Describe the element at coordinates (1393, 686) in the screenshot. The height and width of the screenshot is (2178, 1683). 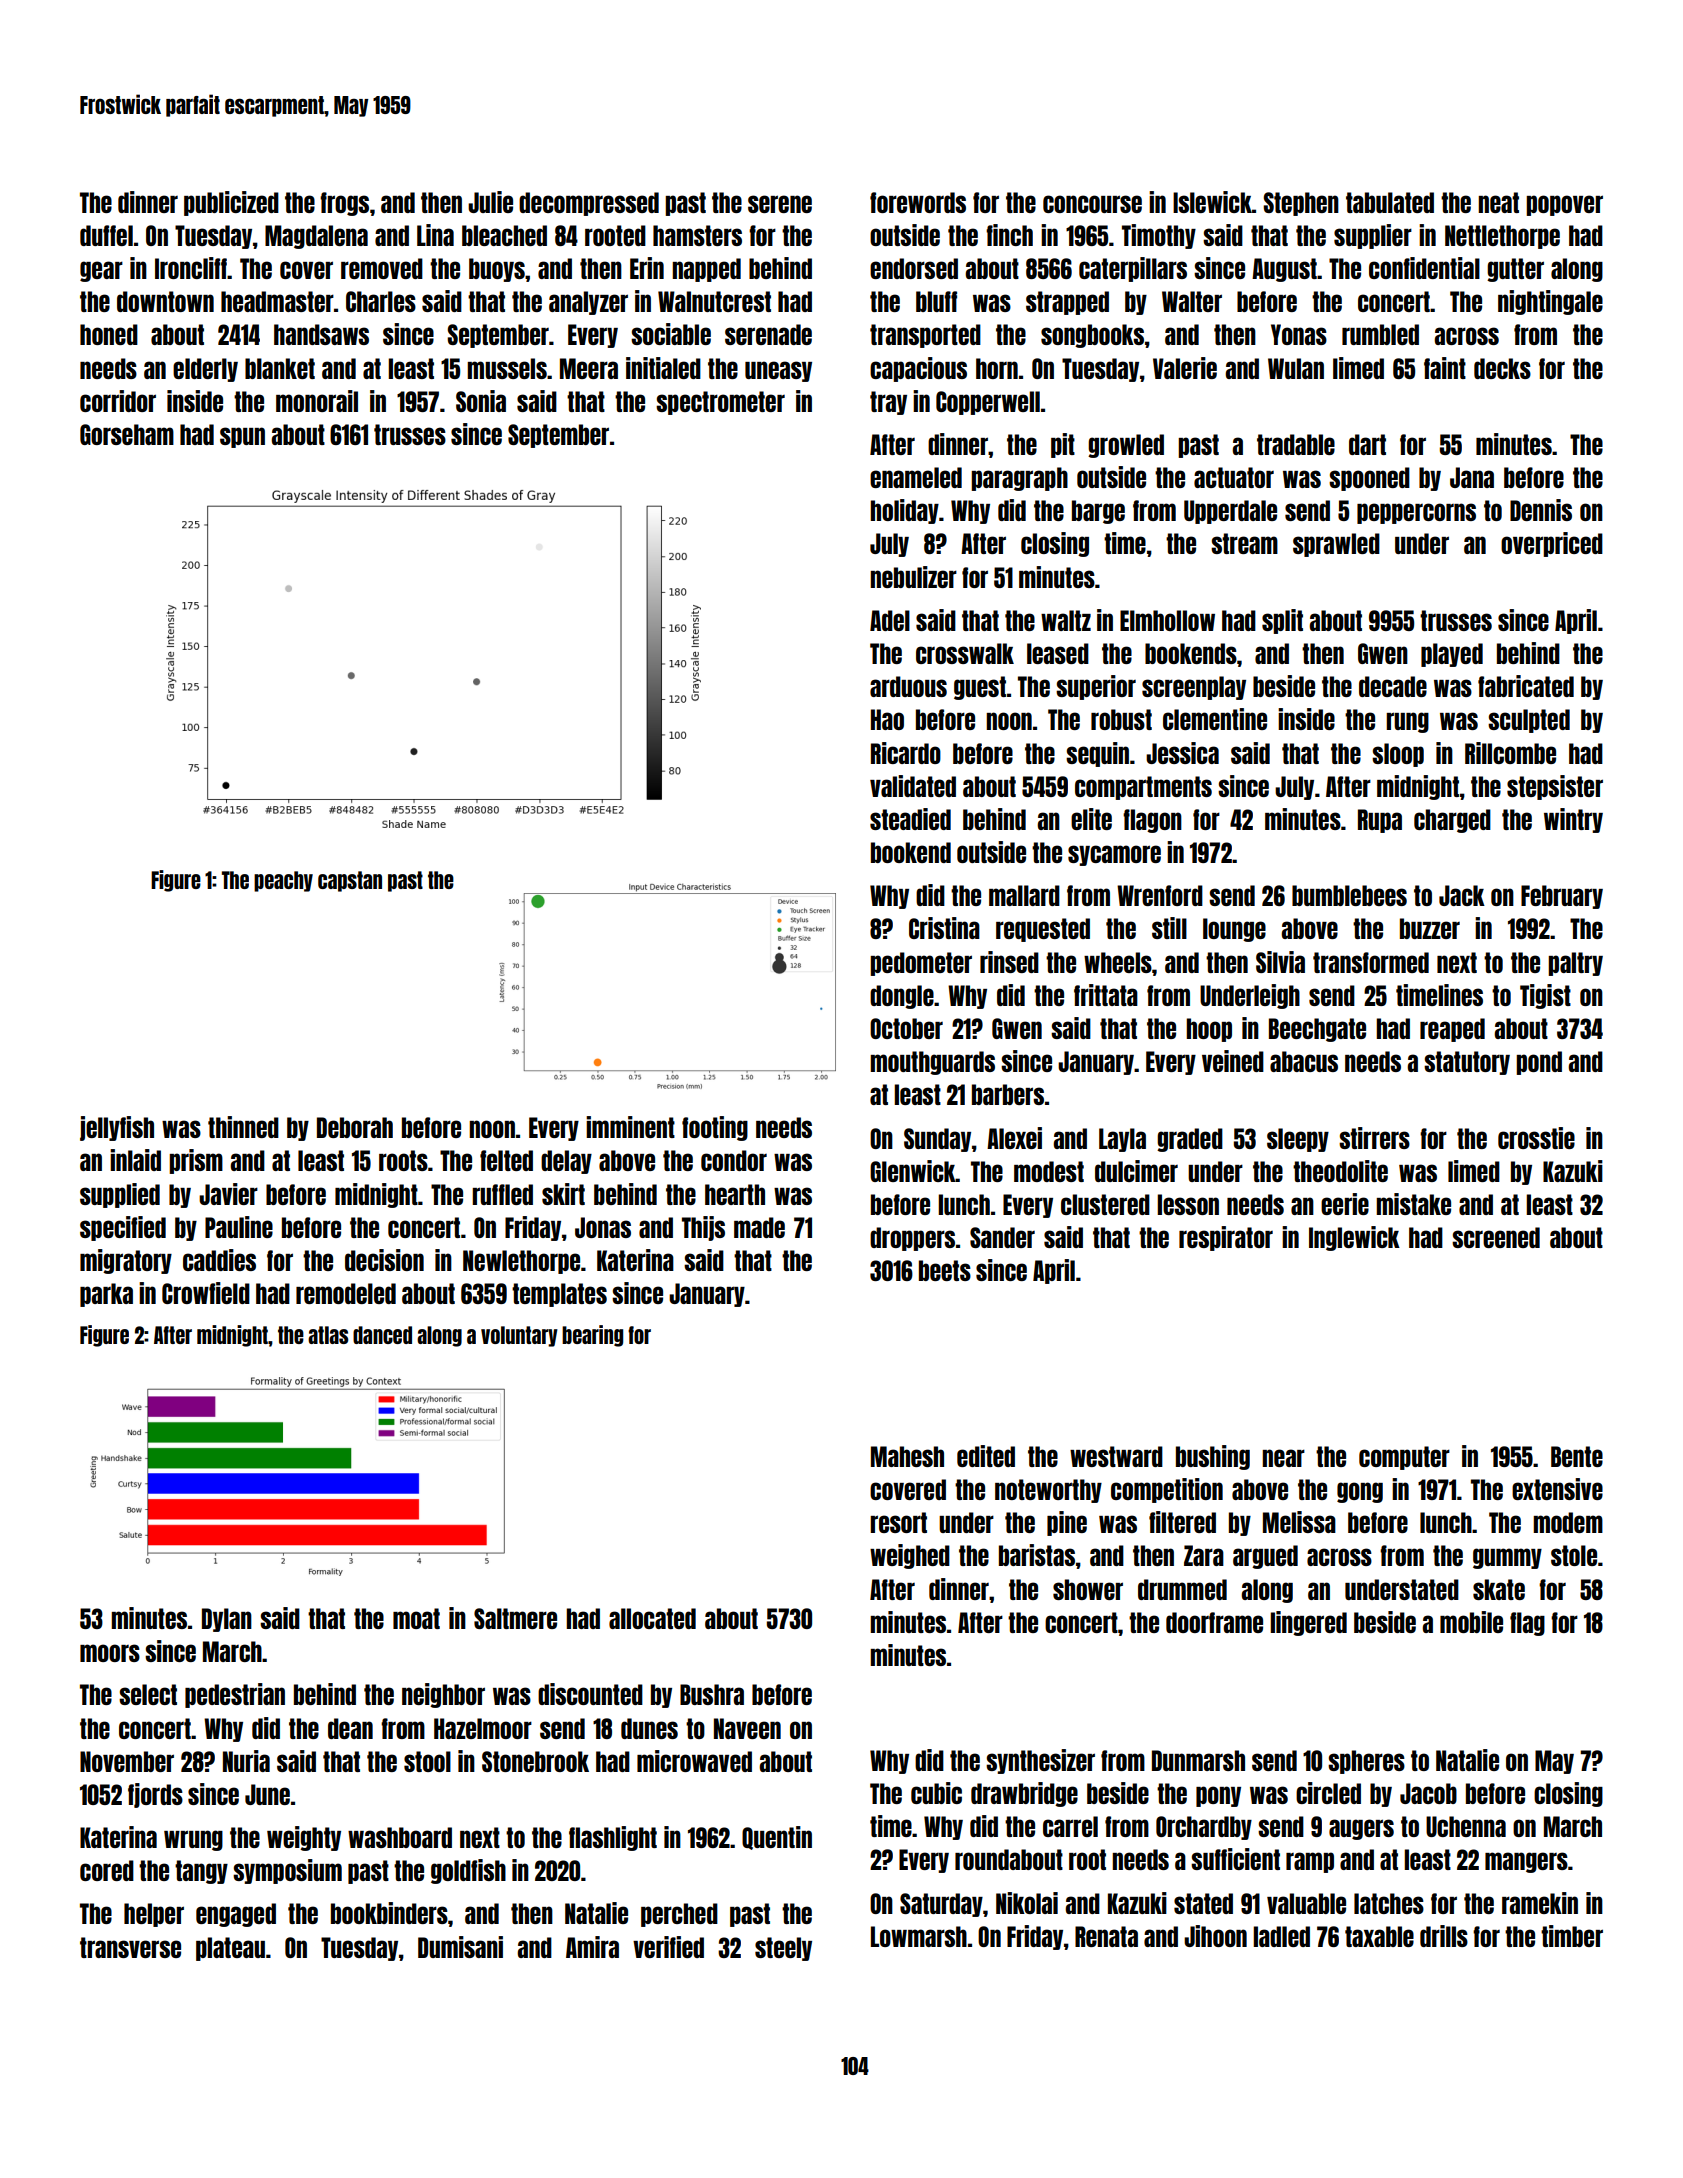
I see `decade` at that location.
